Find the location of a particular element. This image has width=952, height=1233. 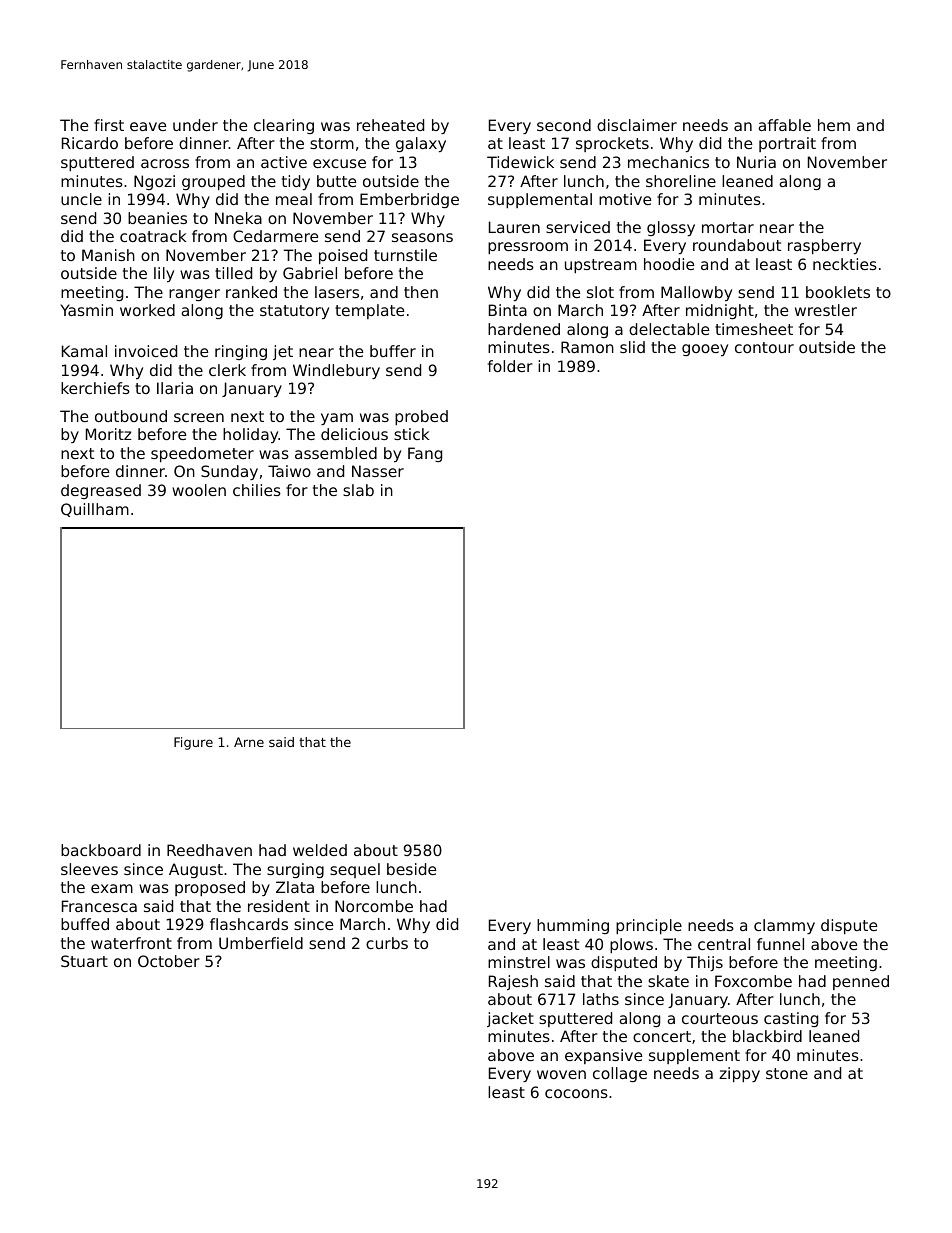

affable is located at coordinates (784, 125).
